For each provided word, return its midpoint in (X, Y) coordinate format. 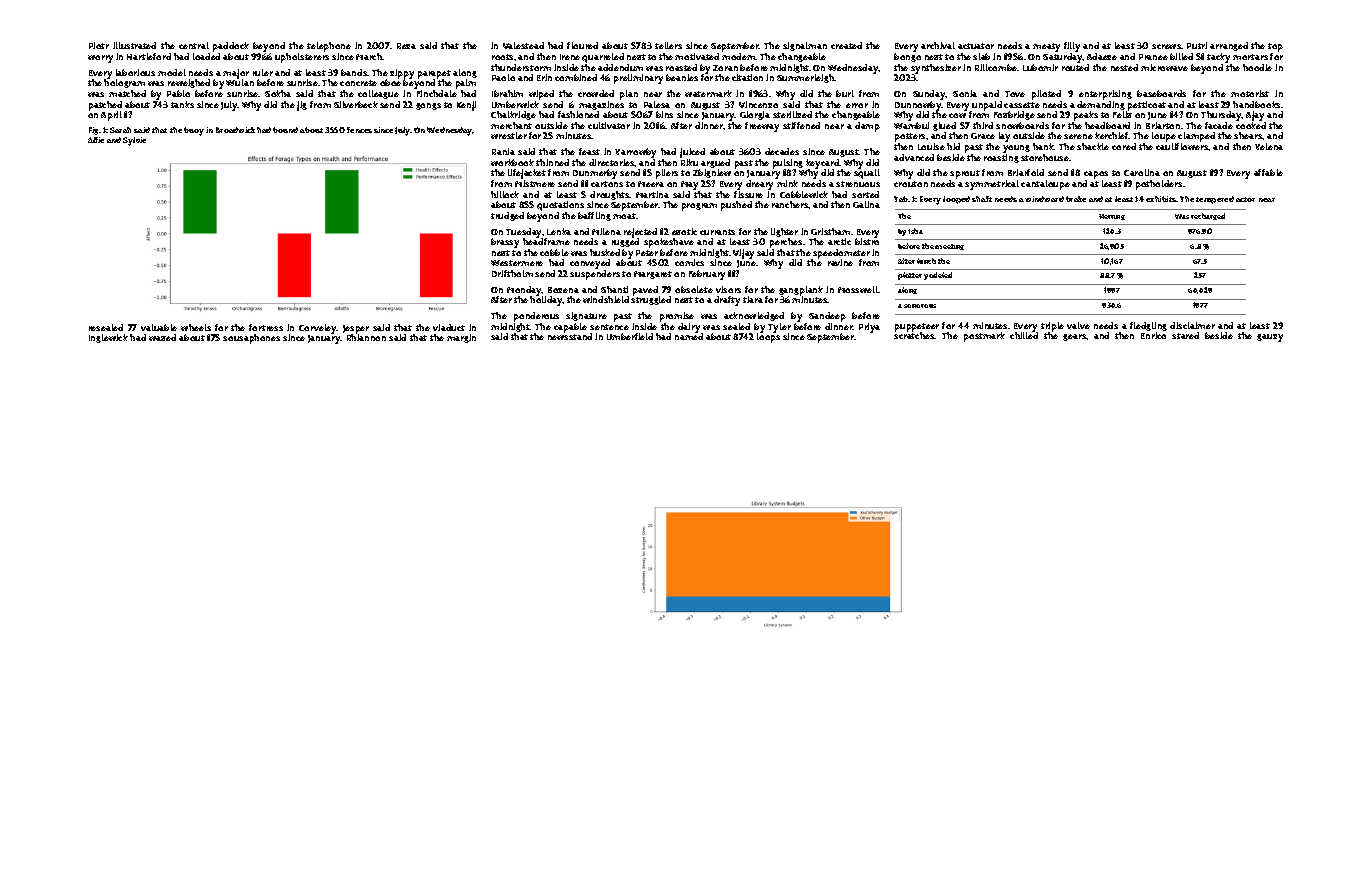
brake (1076, 199)
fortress (266, 327)
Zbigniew (712, 173)
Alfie (96, 140)
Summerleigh (805, 78)
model (172, 72)
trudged (507, 216)
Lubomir (1040, 67)
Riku (689, 162)
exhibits (1161, 199)
